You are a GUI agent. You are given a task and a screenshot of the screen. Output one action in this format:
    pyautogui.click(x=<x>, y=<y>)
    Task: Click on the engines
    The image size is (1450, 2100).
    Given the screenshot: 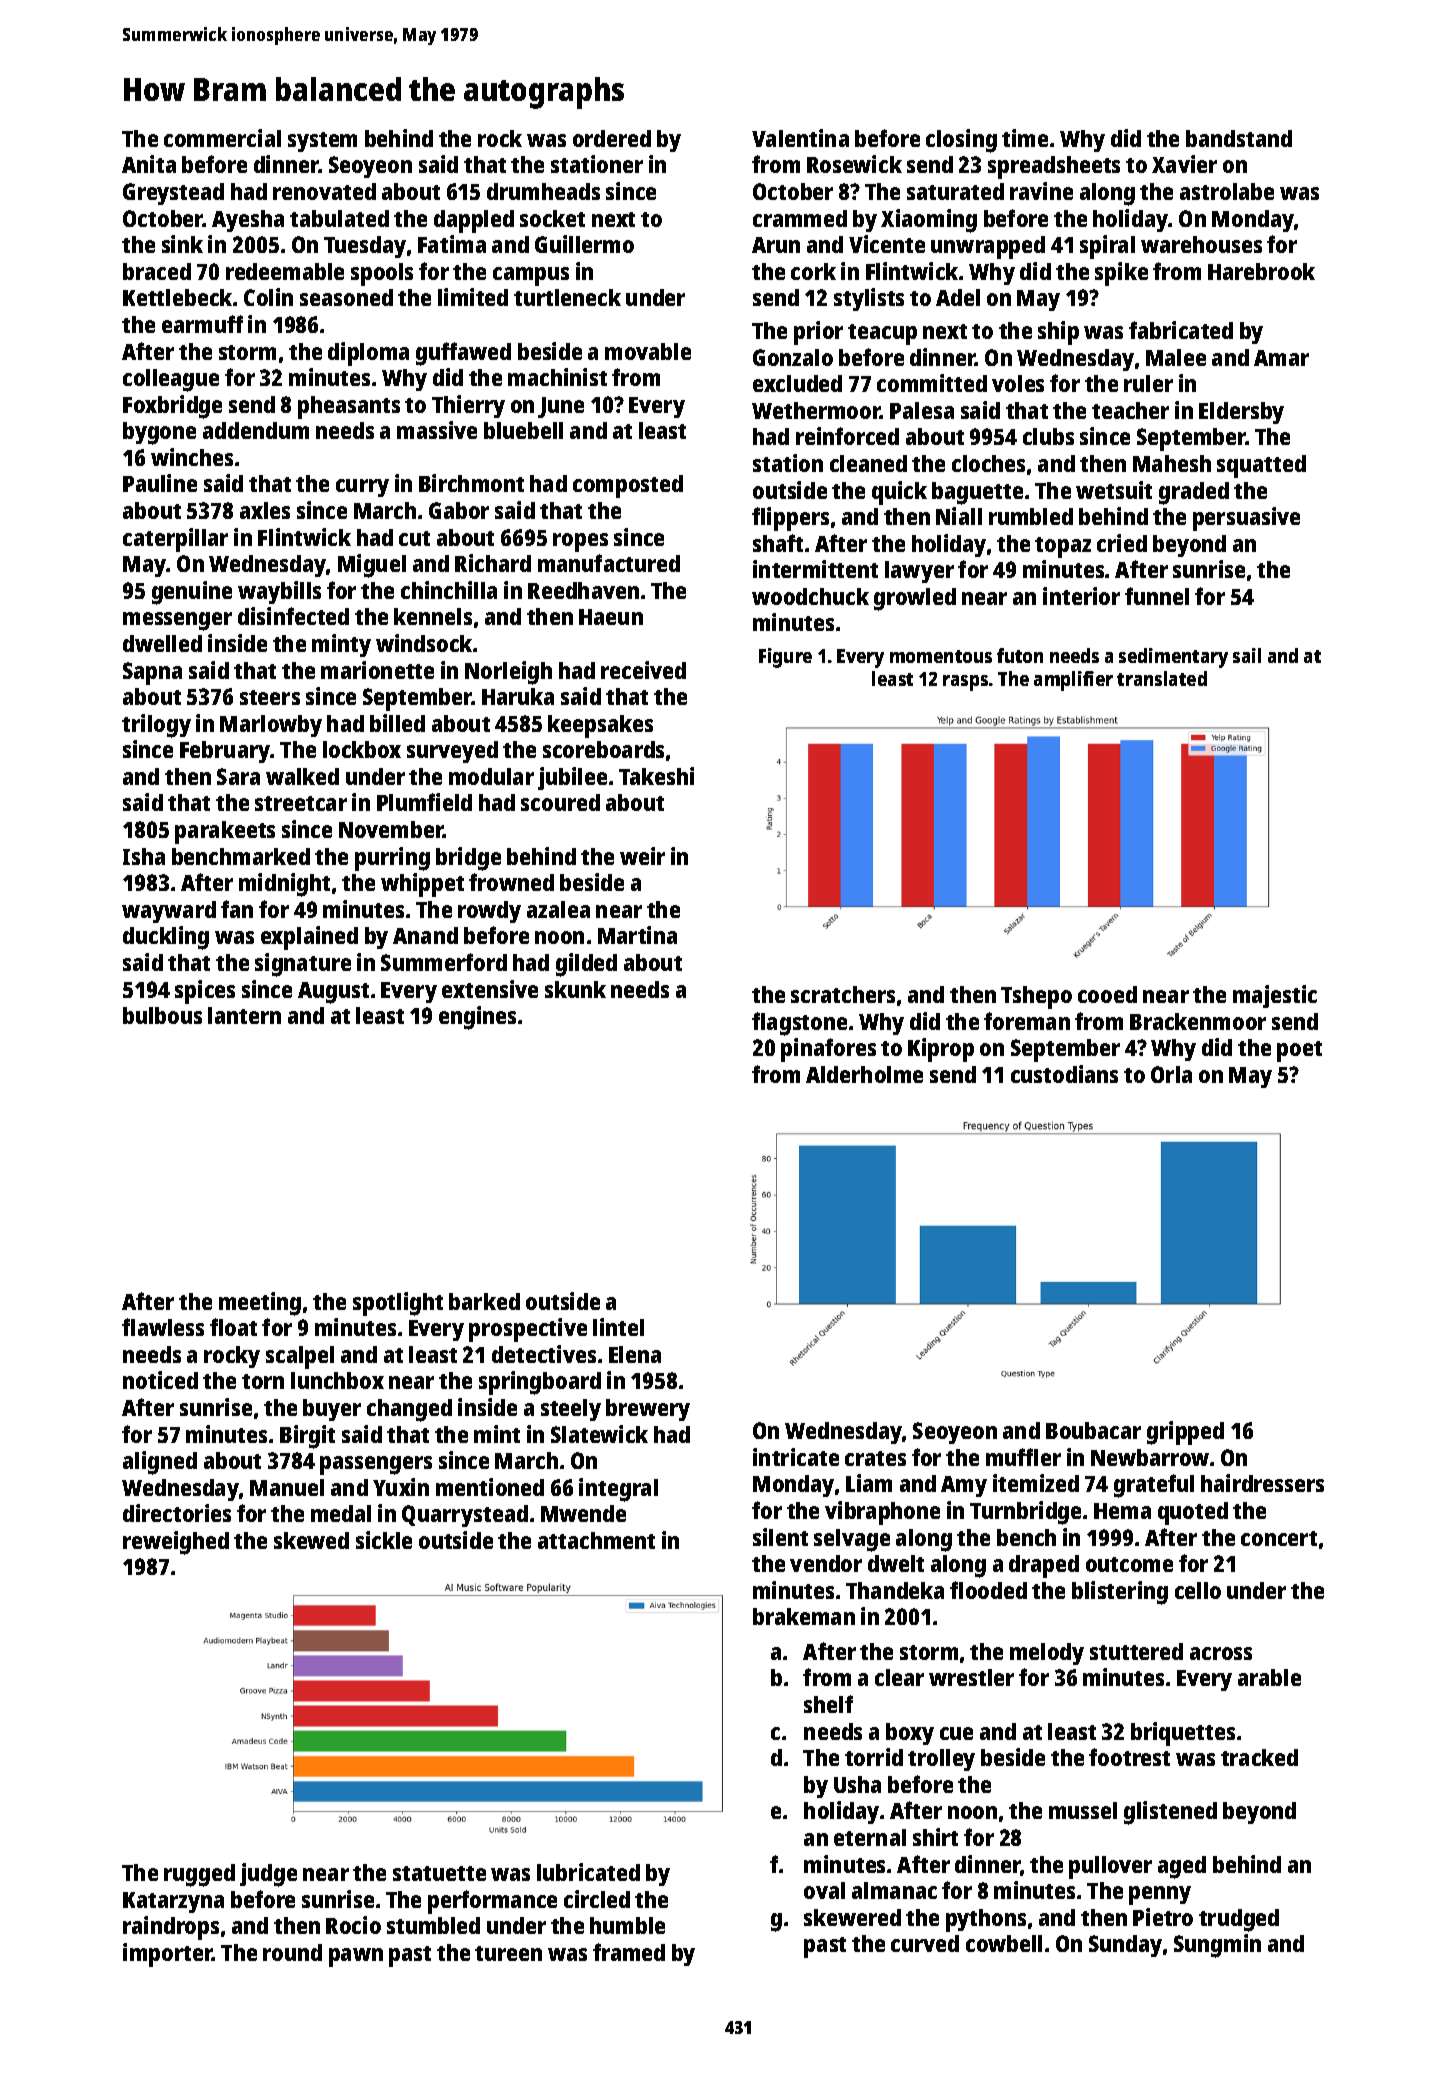 What is the action you would take?
    pyautogui.click(x=477, y=1018)
